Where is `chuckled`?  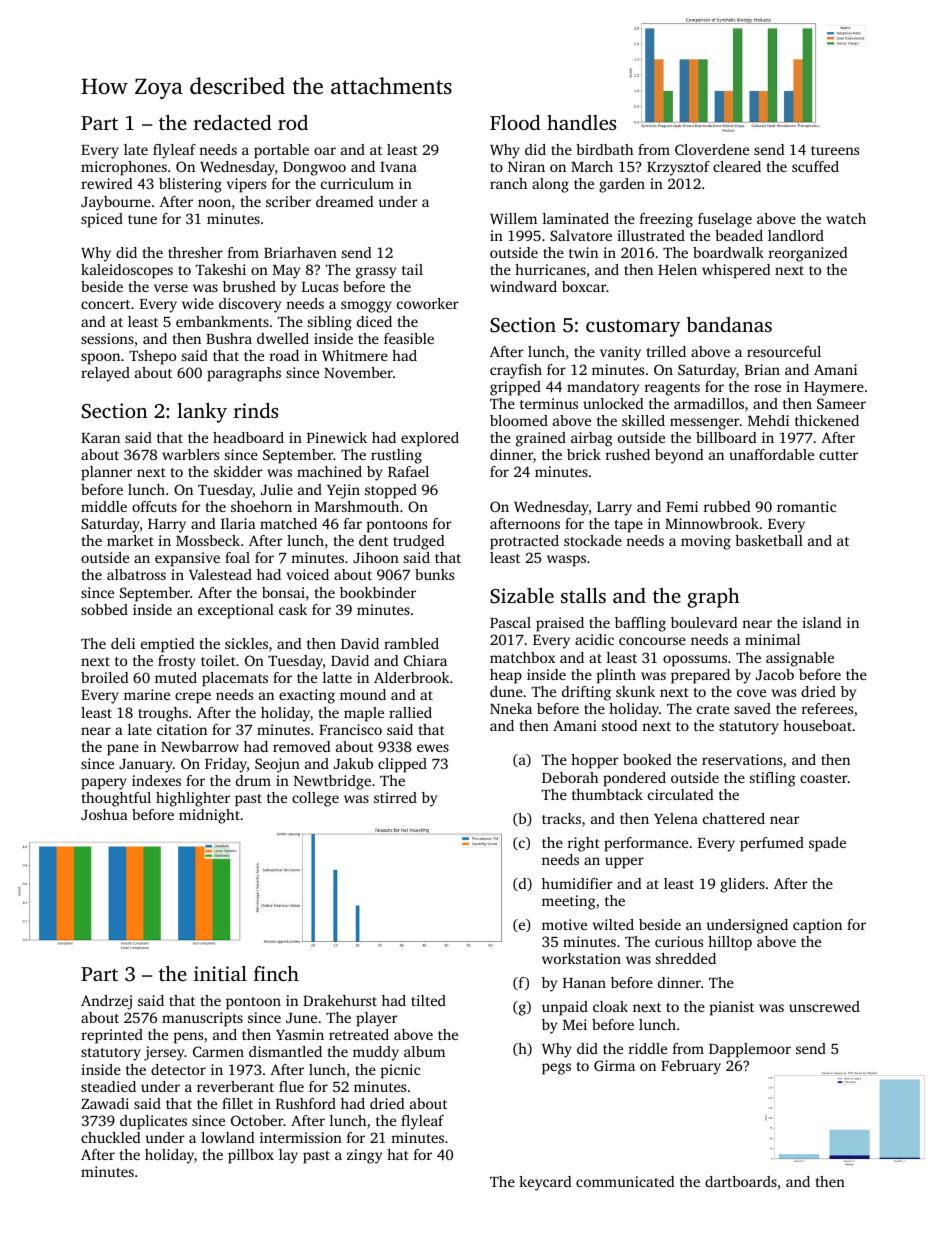
chuckled is located at coordinates (111, 1137).
